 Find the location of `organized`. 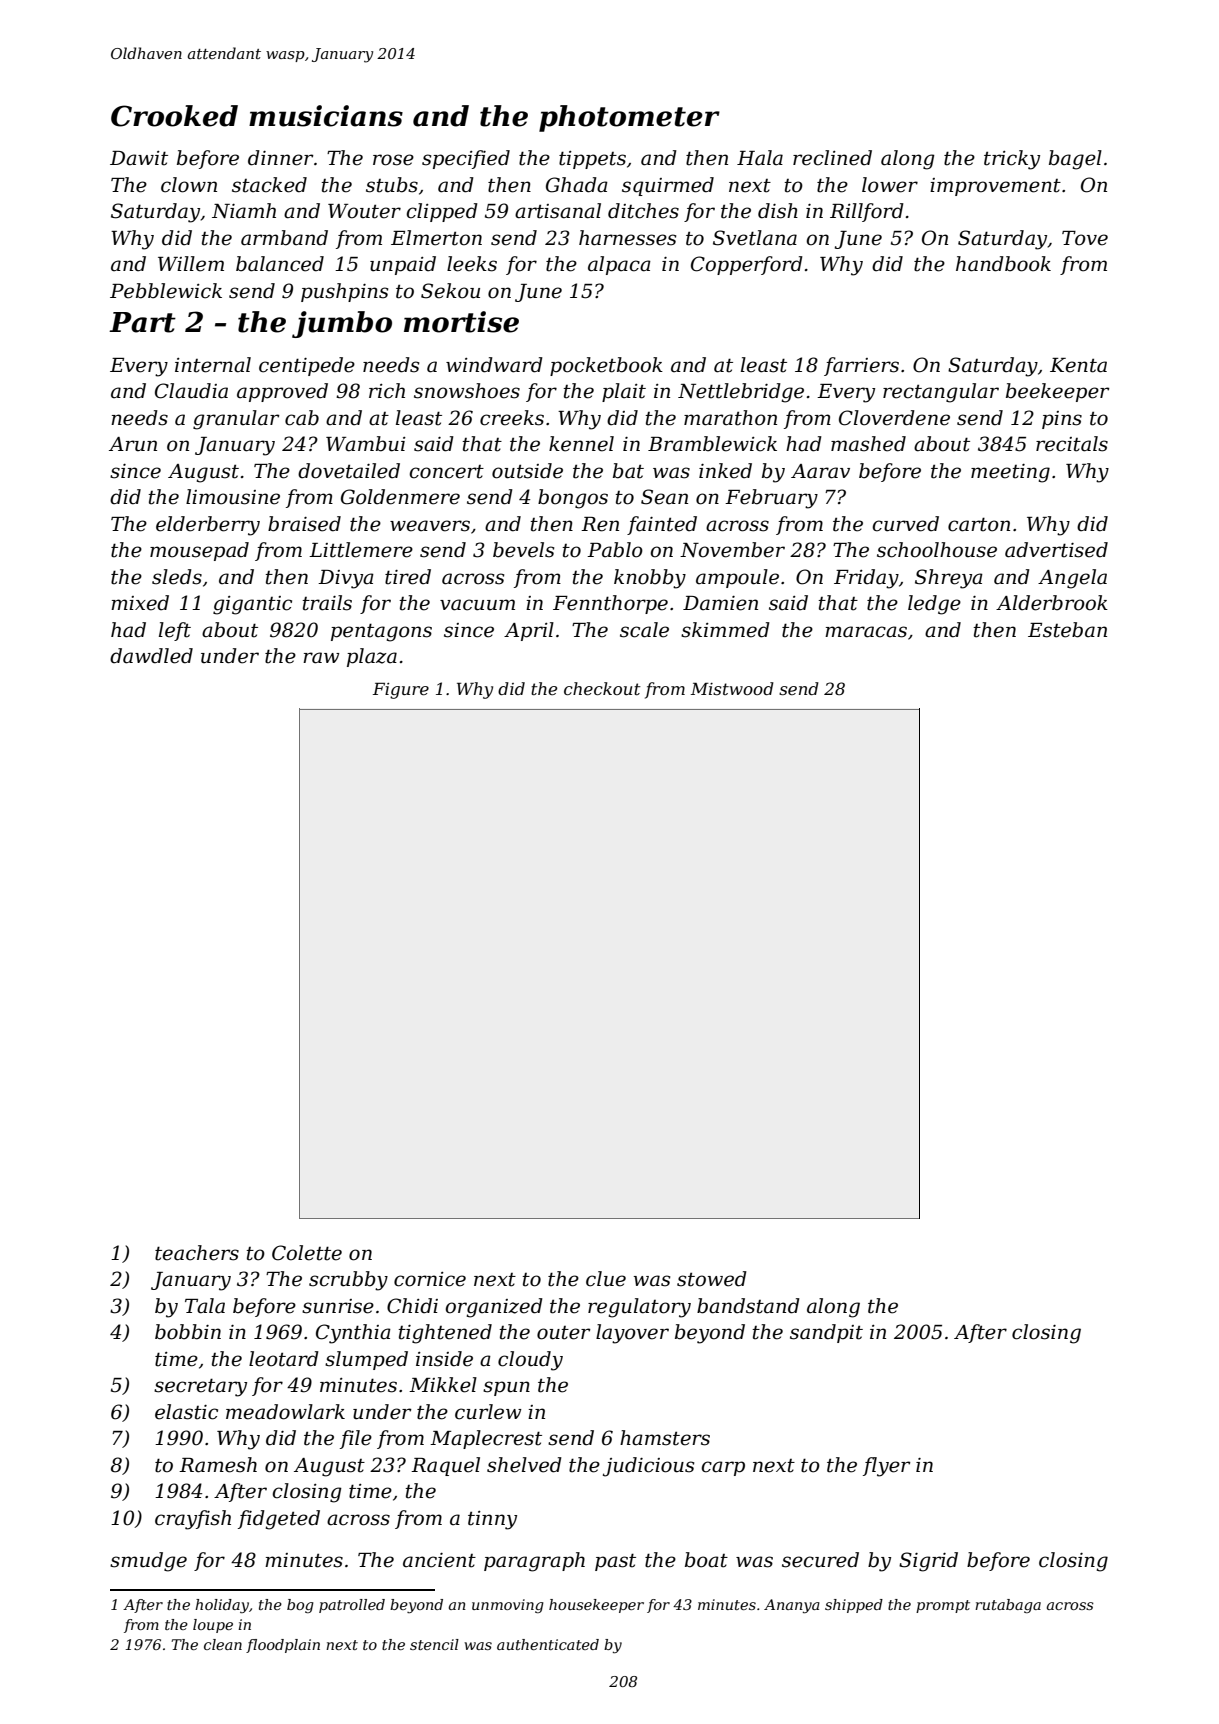

organized is located at coordinates (494, 1308).
